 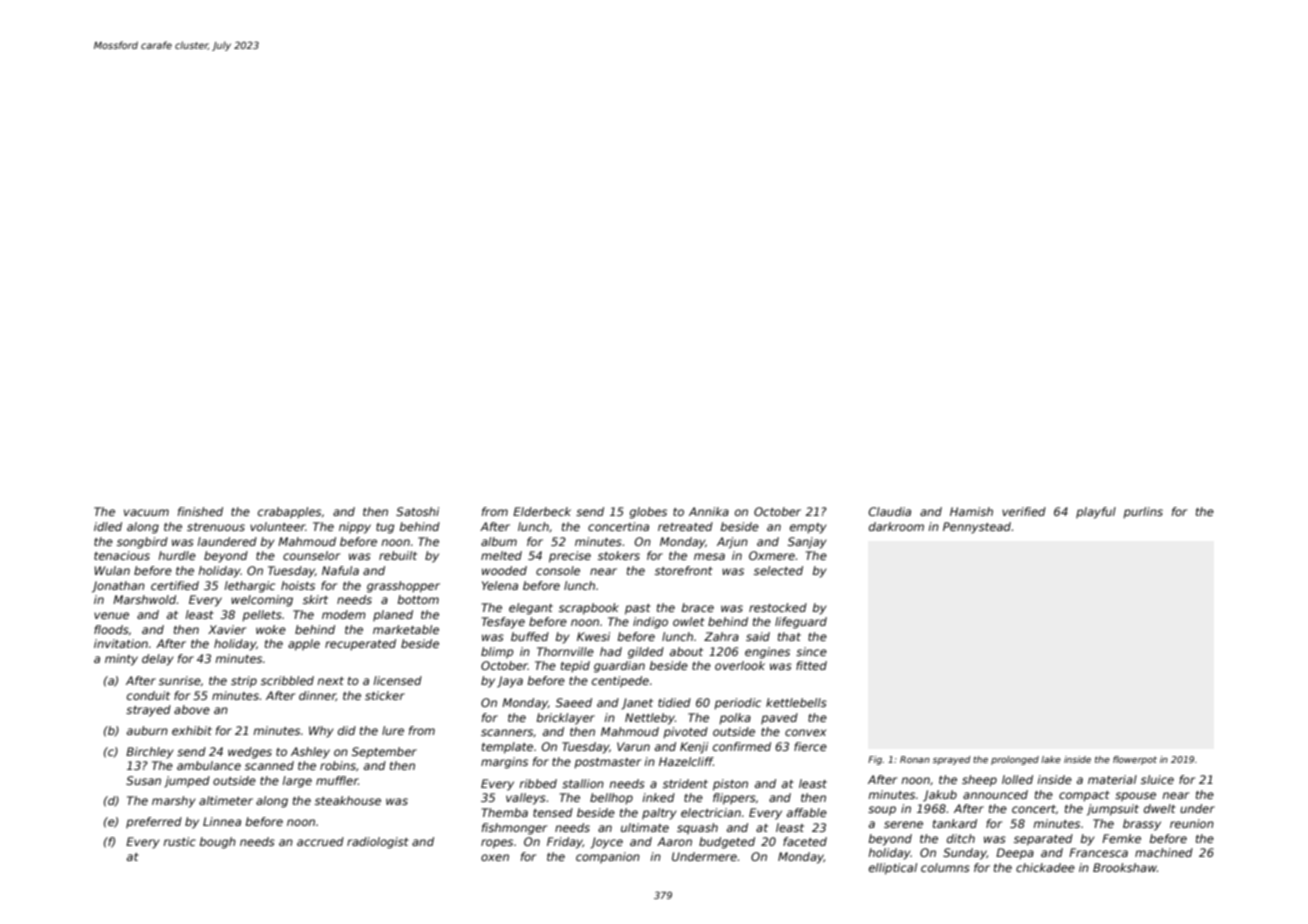 What do you see at coordinates (1164, 852) in the document?
I see `machined` at bounding box center [1164, 852].
